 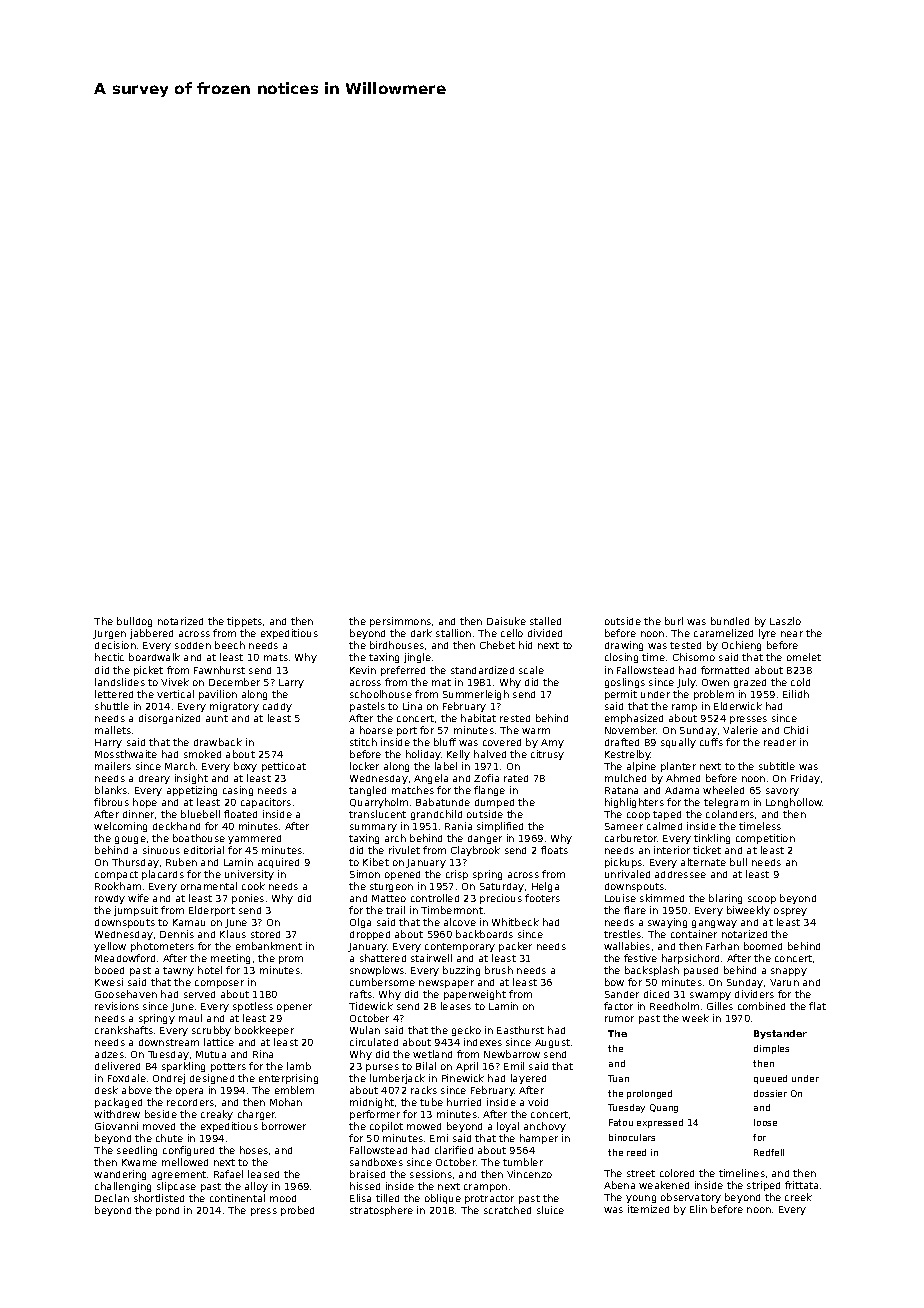 I want to click on sandboxes, so click(x=376, y=1162).
